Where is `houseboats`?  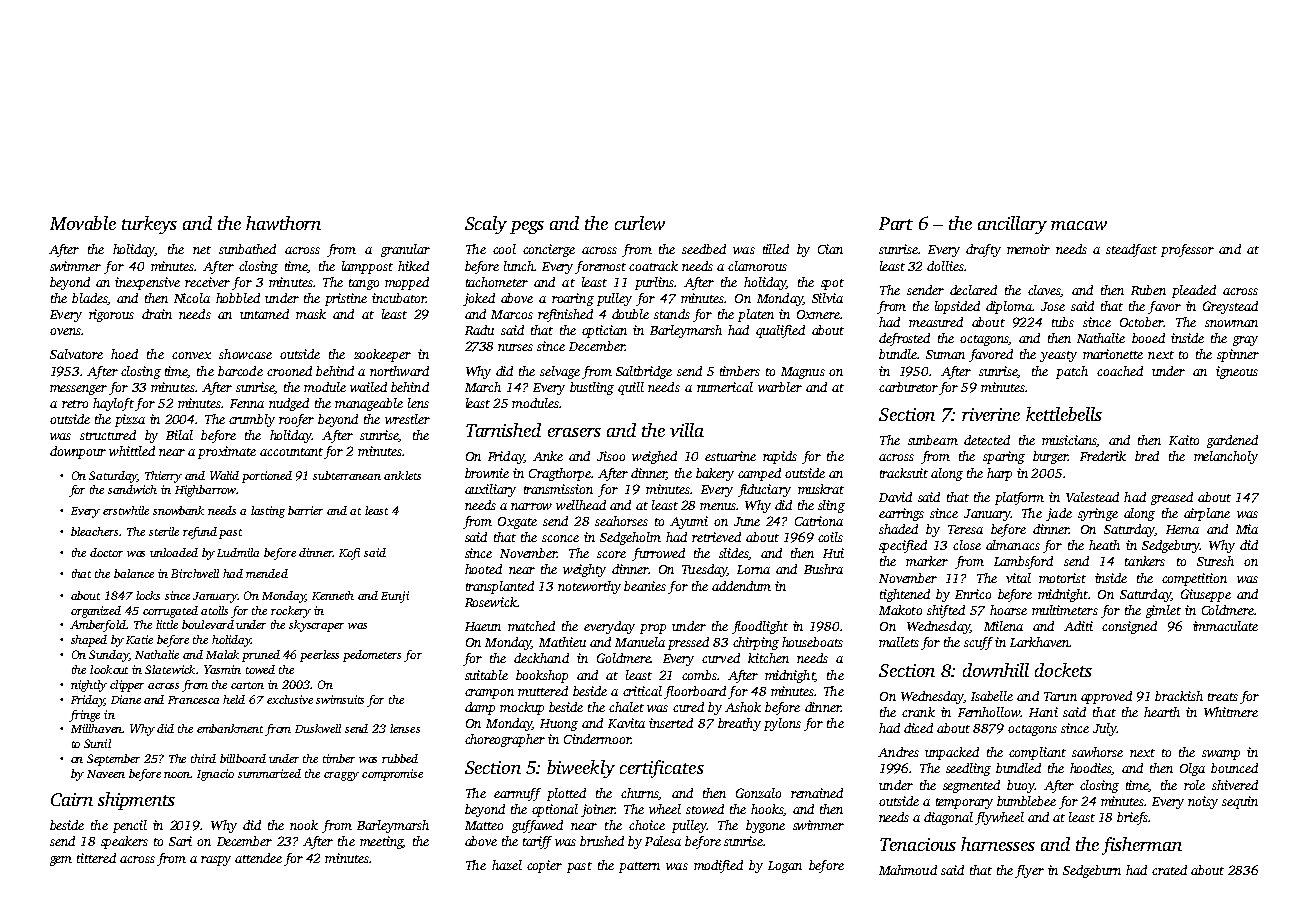 houseboats is located at coordinates (812, 642).
